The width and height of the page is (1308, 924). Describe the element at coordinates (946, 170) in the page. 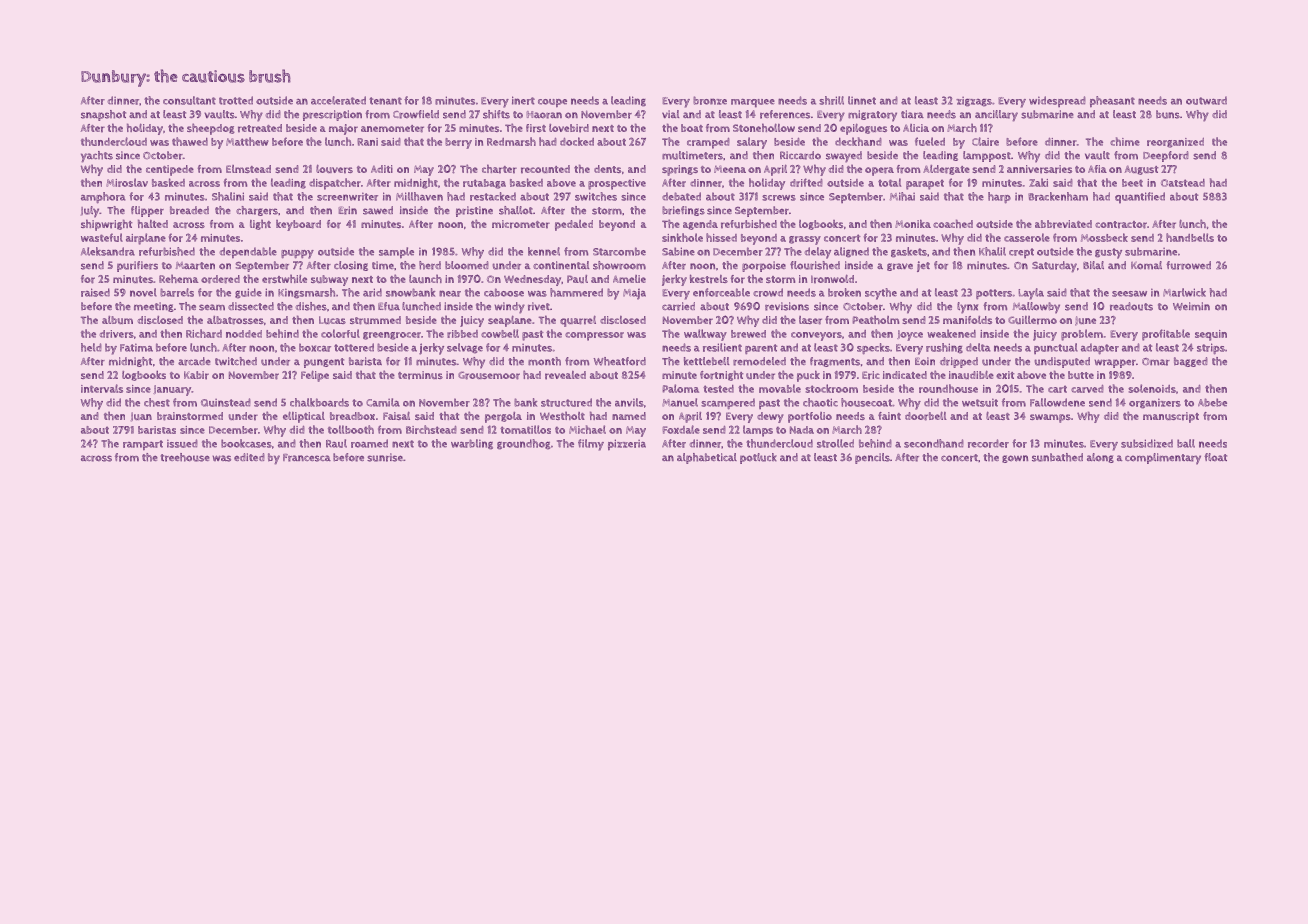

I see `Aldergate` at that location.
